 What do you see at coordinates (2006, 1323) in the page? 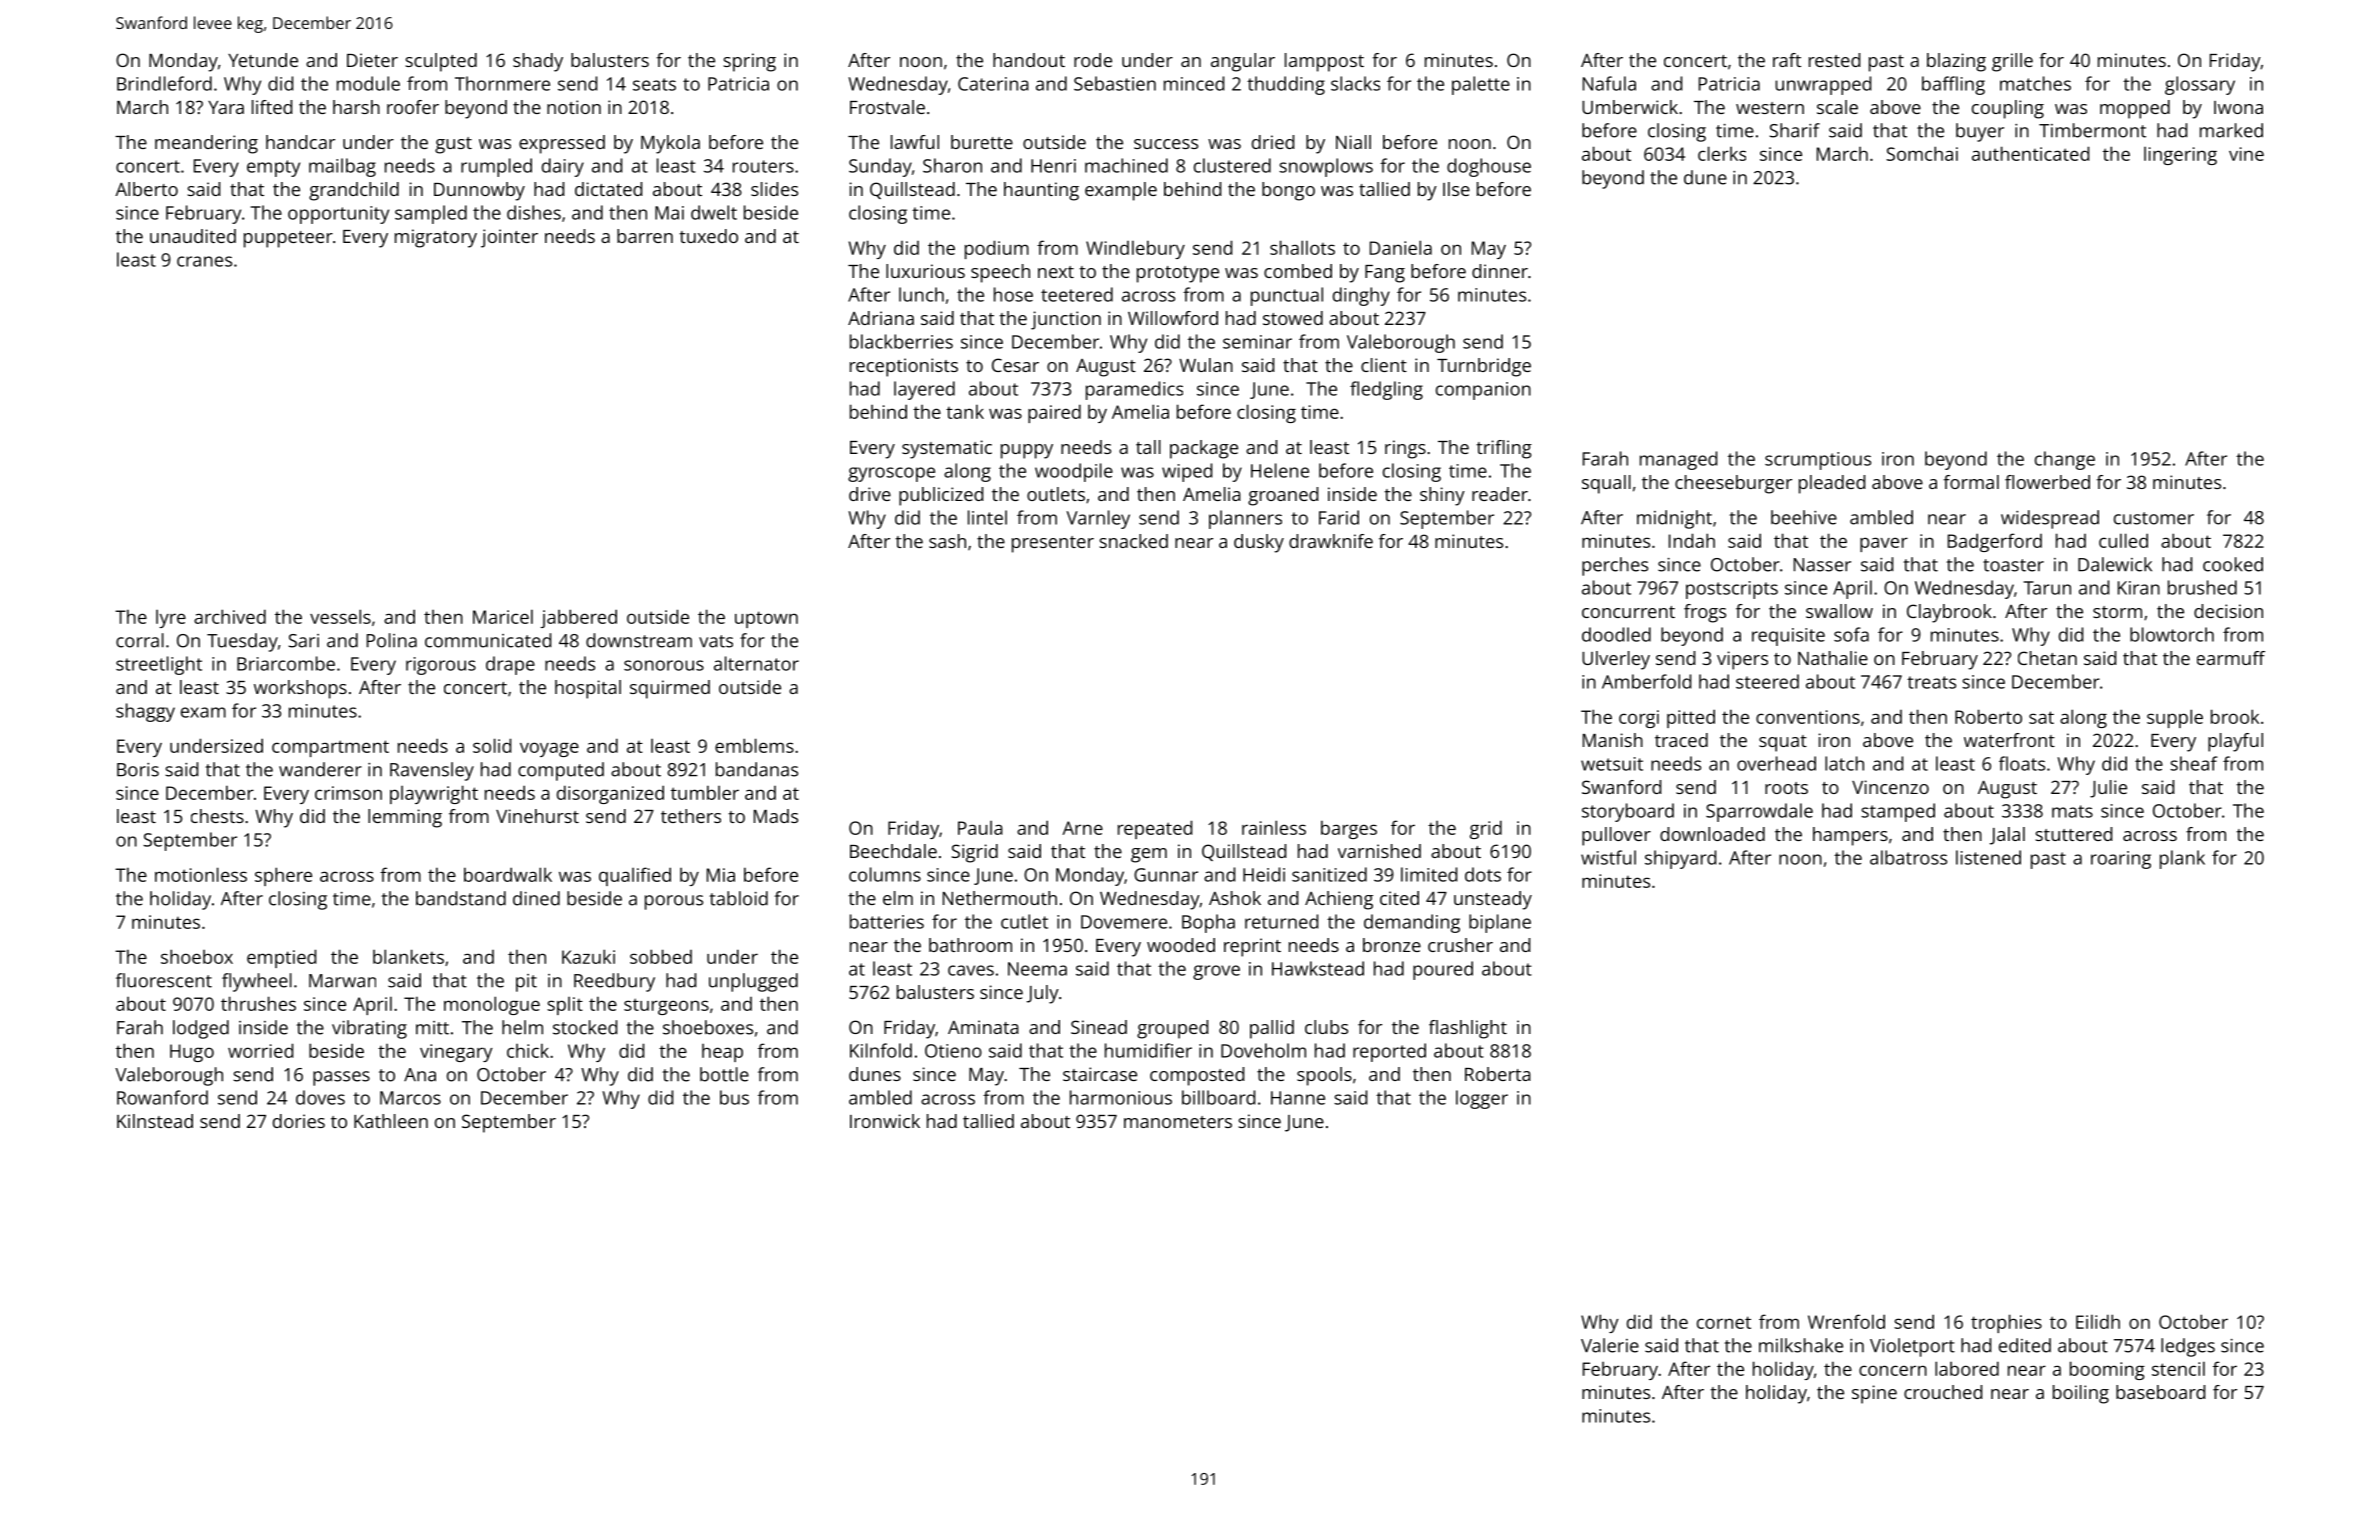
I see `trophies` at bounding box center [2006, 1323].
